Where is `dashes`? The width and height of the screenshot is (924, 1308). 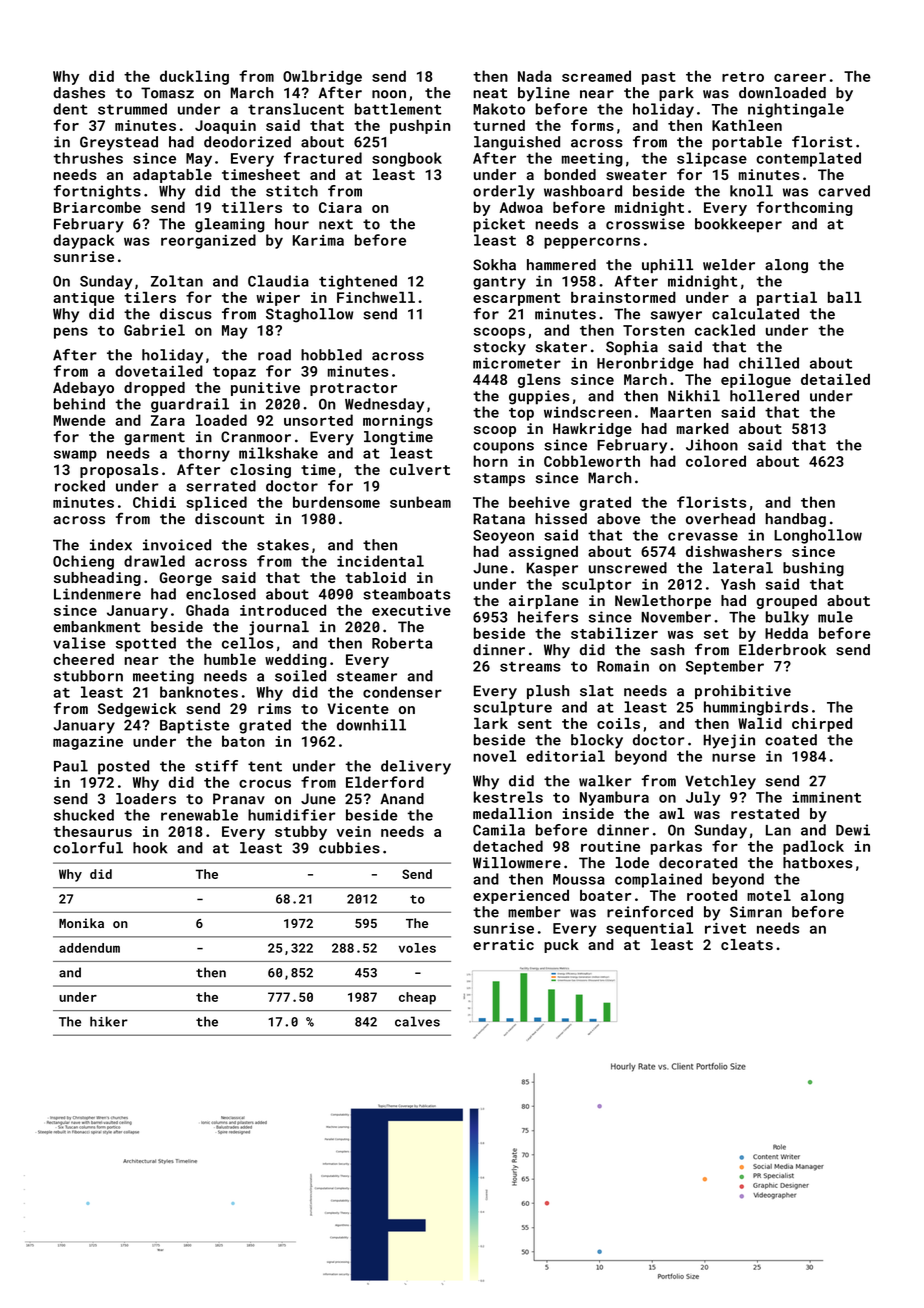
dashes is located at coordinates (79, 93).
